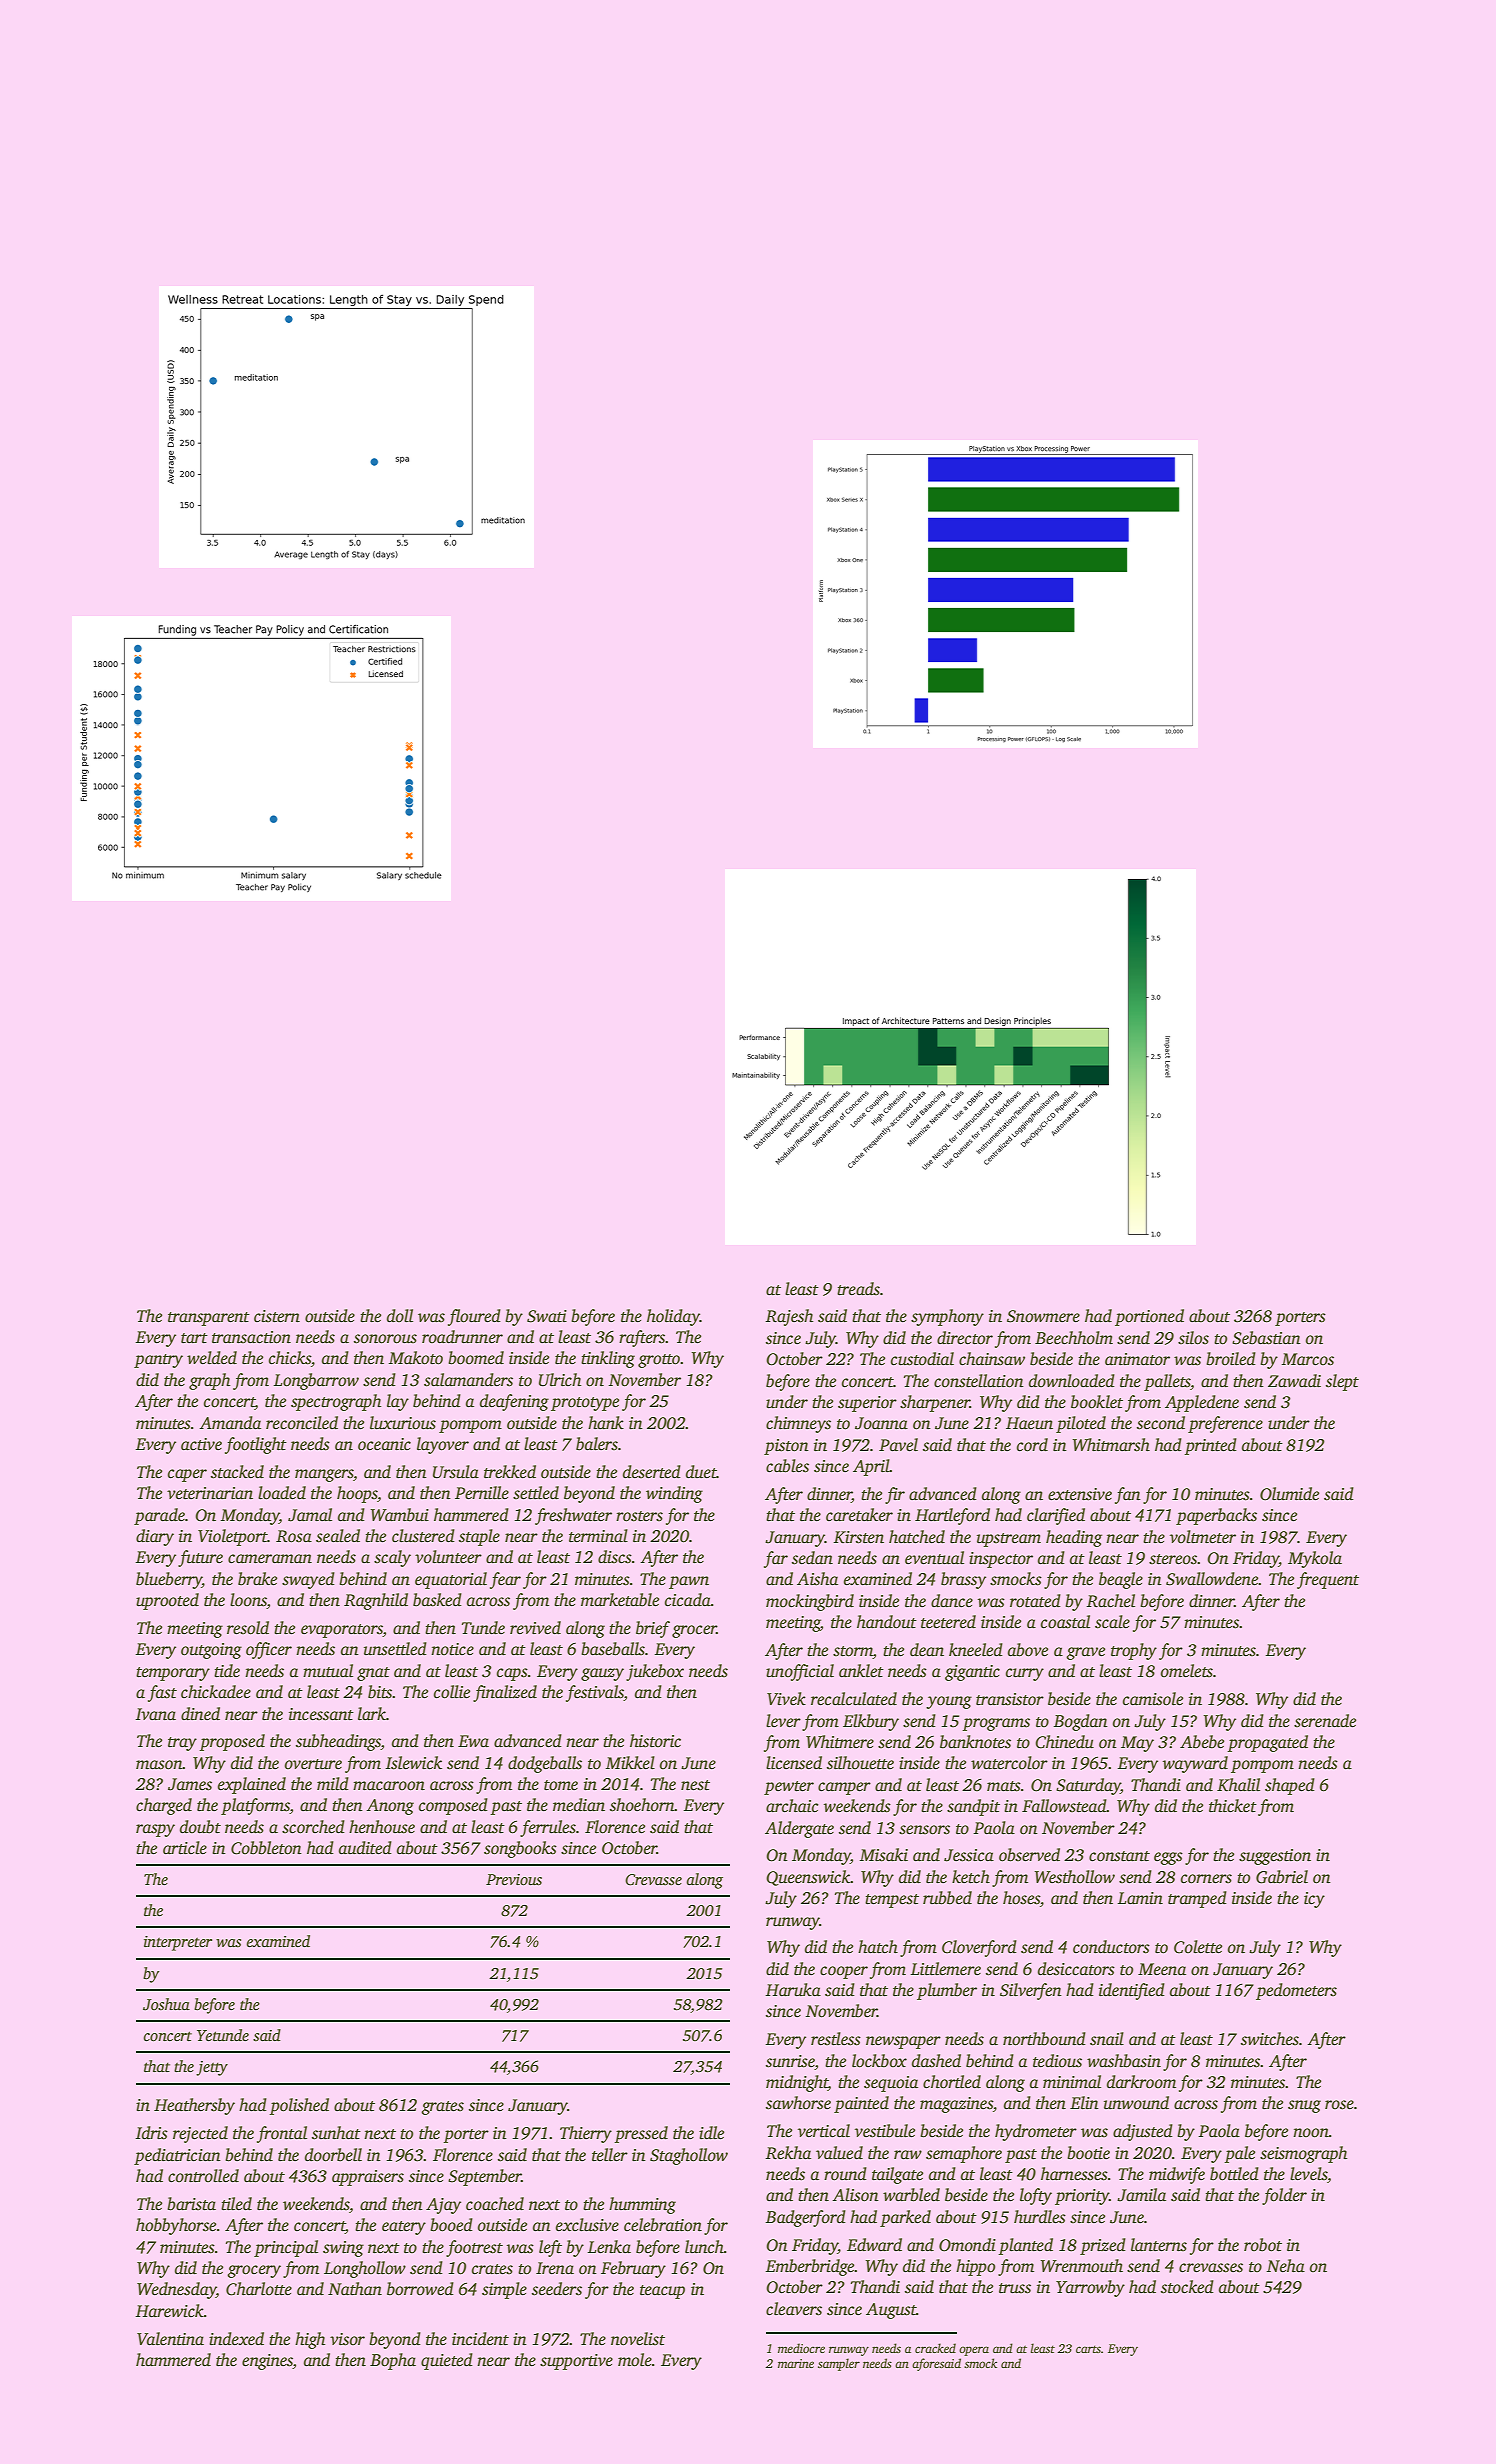 Image resolution: width=1496 pixels, height=2464 pixels. I want to click on broiled, so click(1231, 1359).
